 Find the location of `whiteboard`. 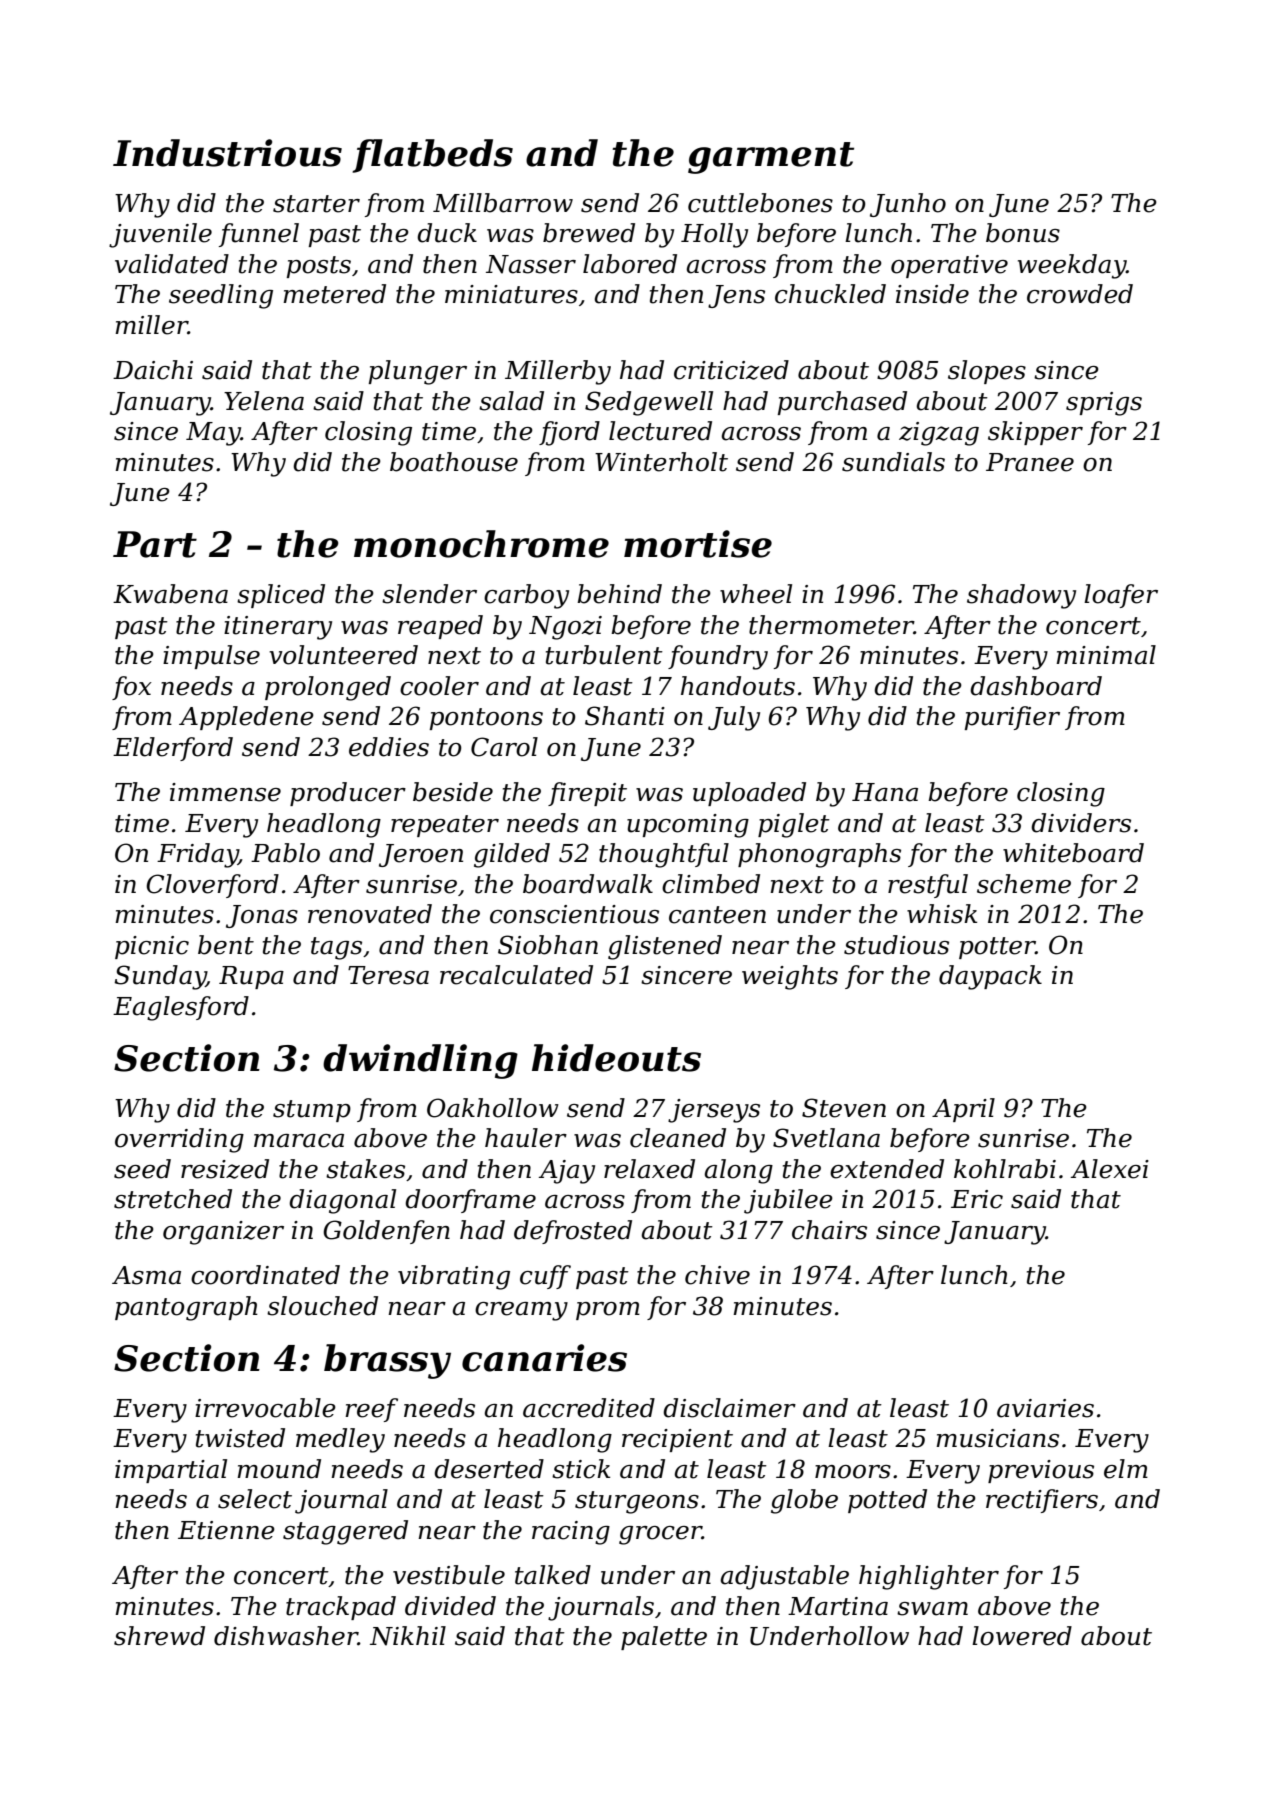

whiteboard is located at coordinates (1073, 853).
